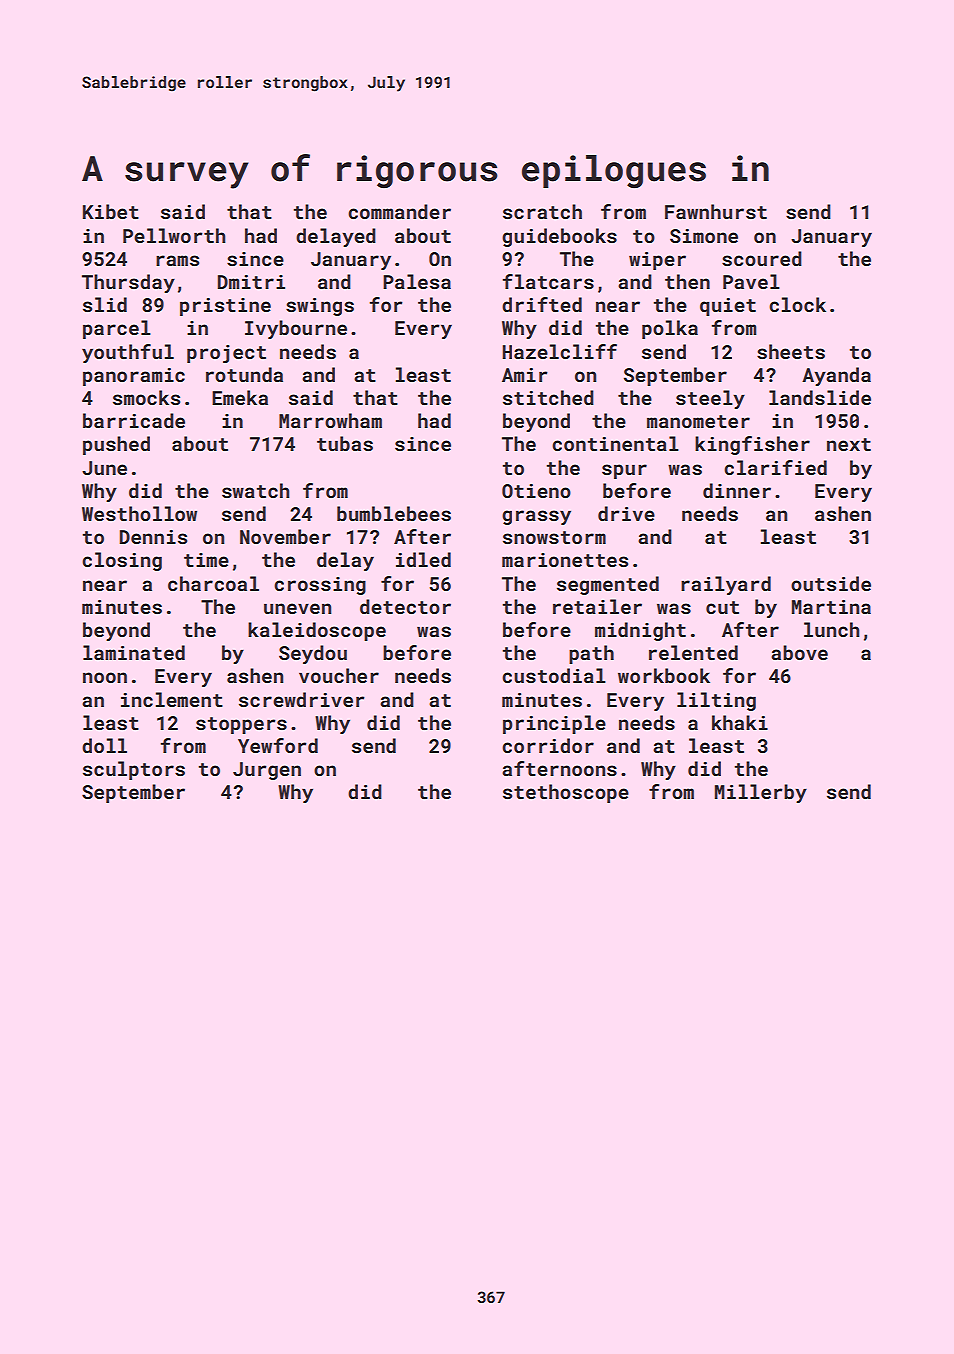  What do you see at coordinates (104, 468) in the document?
I see `June` at bounding box center [104, 468].
